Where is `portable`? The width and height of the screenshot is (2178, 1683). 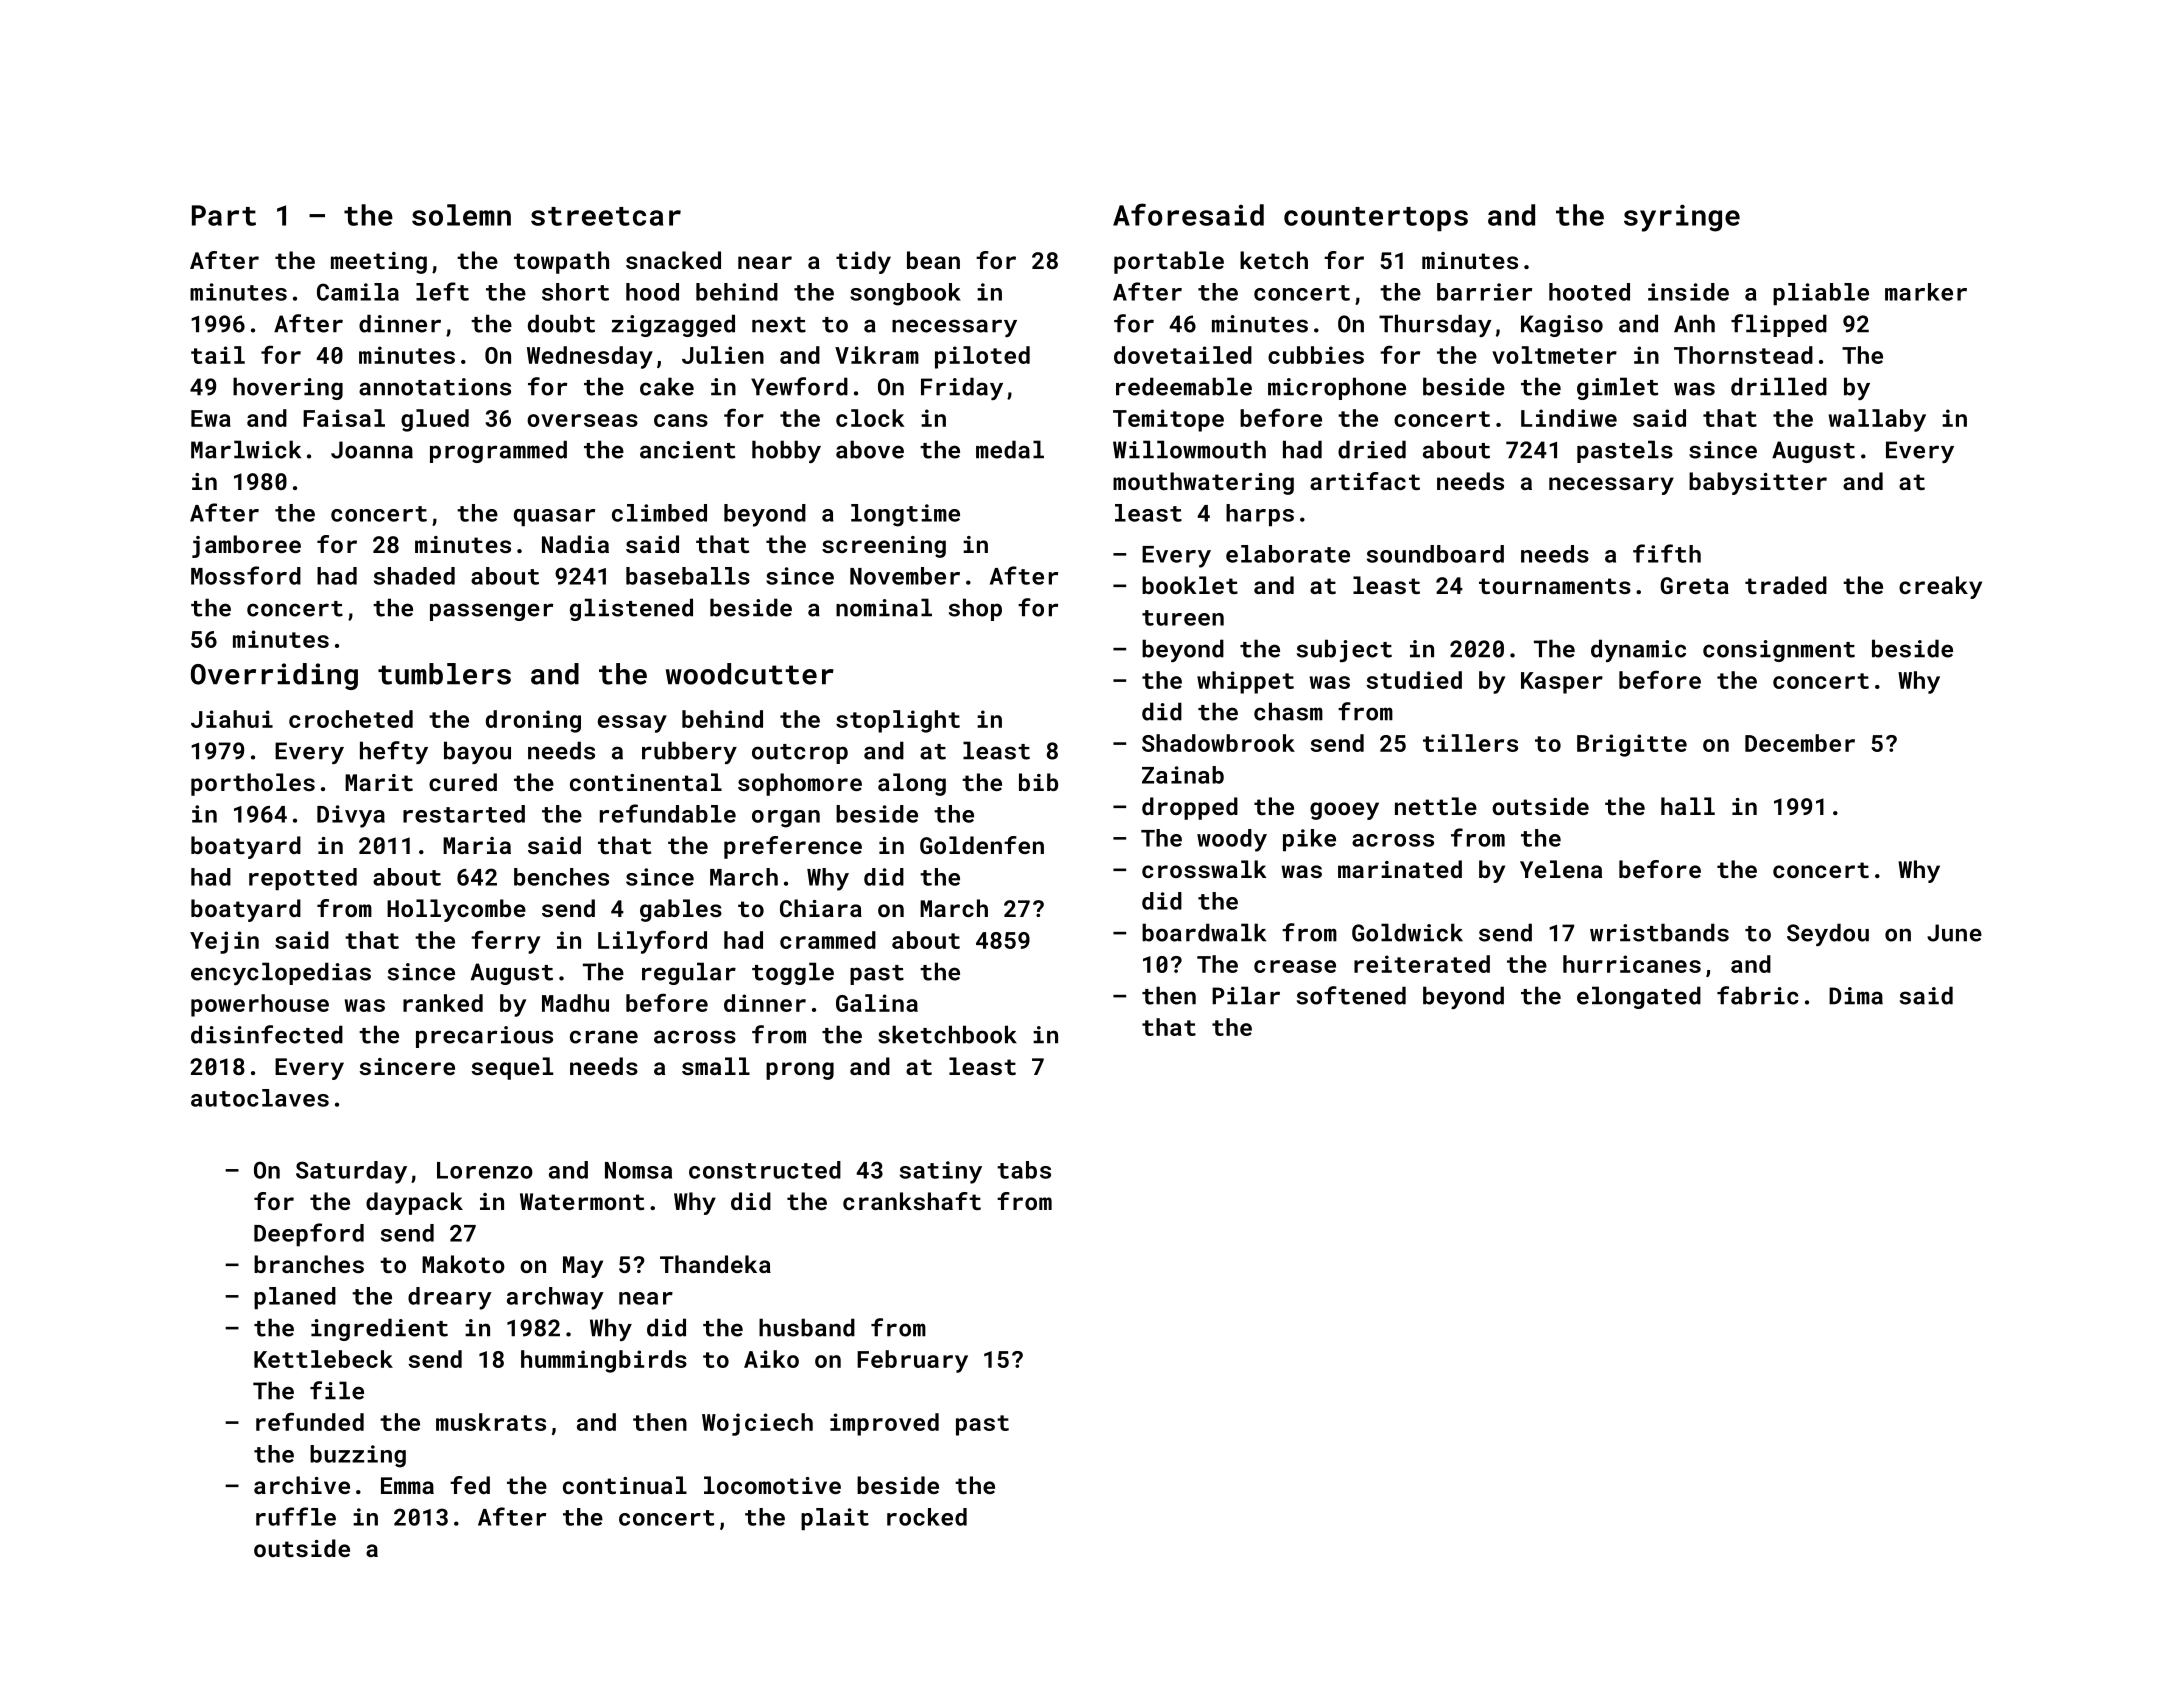
portable is located at coordinates (1169, 262).
